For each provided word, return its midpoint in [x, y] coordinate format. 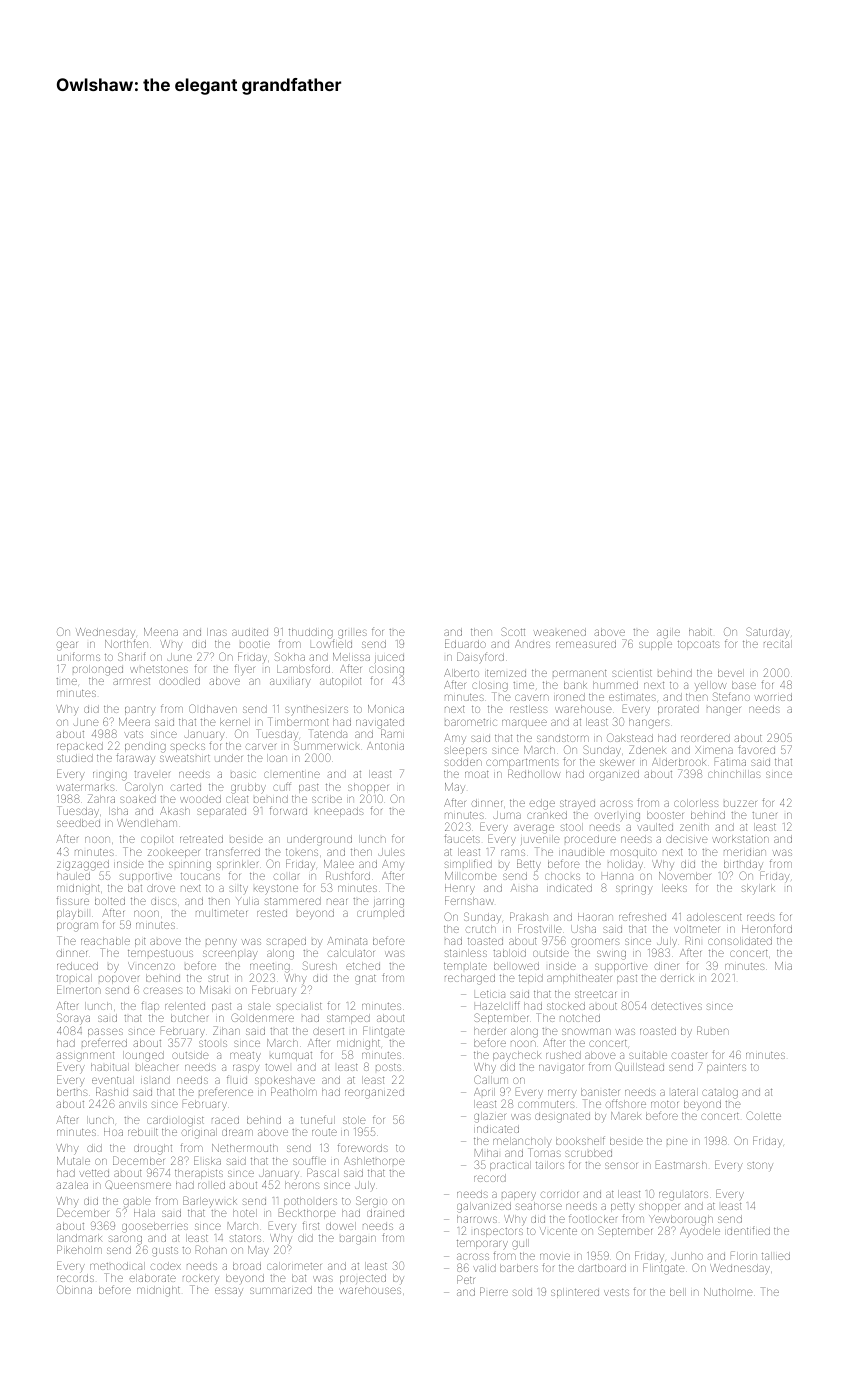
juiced [389, 658]
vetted [94, 1173]
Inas [217, 632]
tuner [764, 815]
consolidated [740, 941]
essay [229, 1291]
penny [221, 942]
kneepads [339, 812]
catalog [720, 1094]
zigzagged [83, 866]
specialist [299, 1007]
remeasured [586, 644]
